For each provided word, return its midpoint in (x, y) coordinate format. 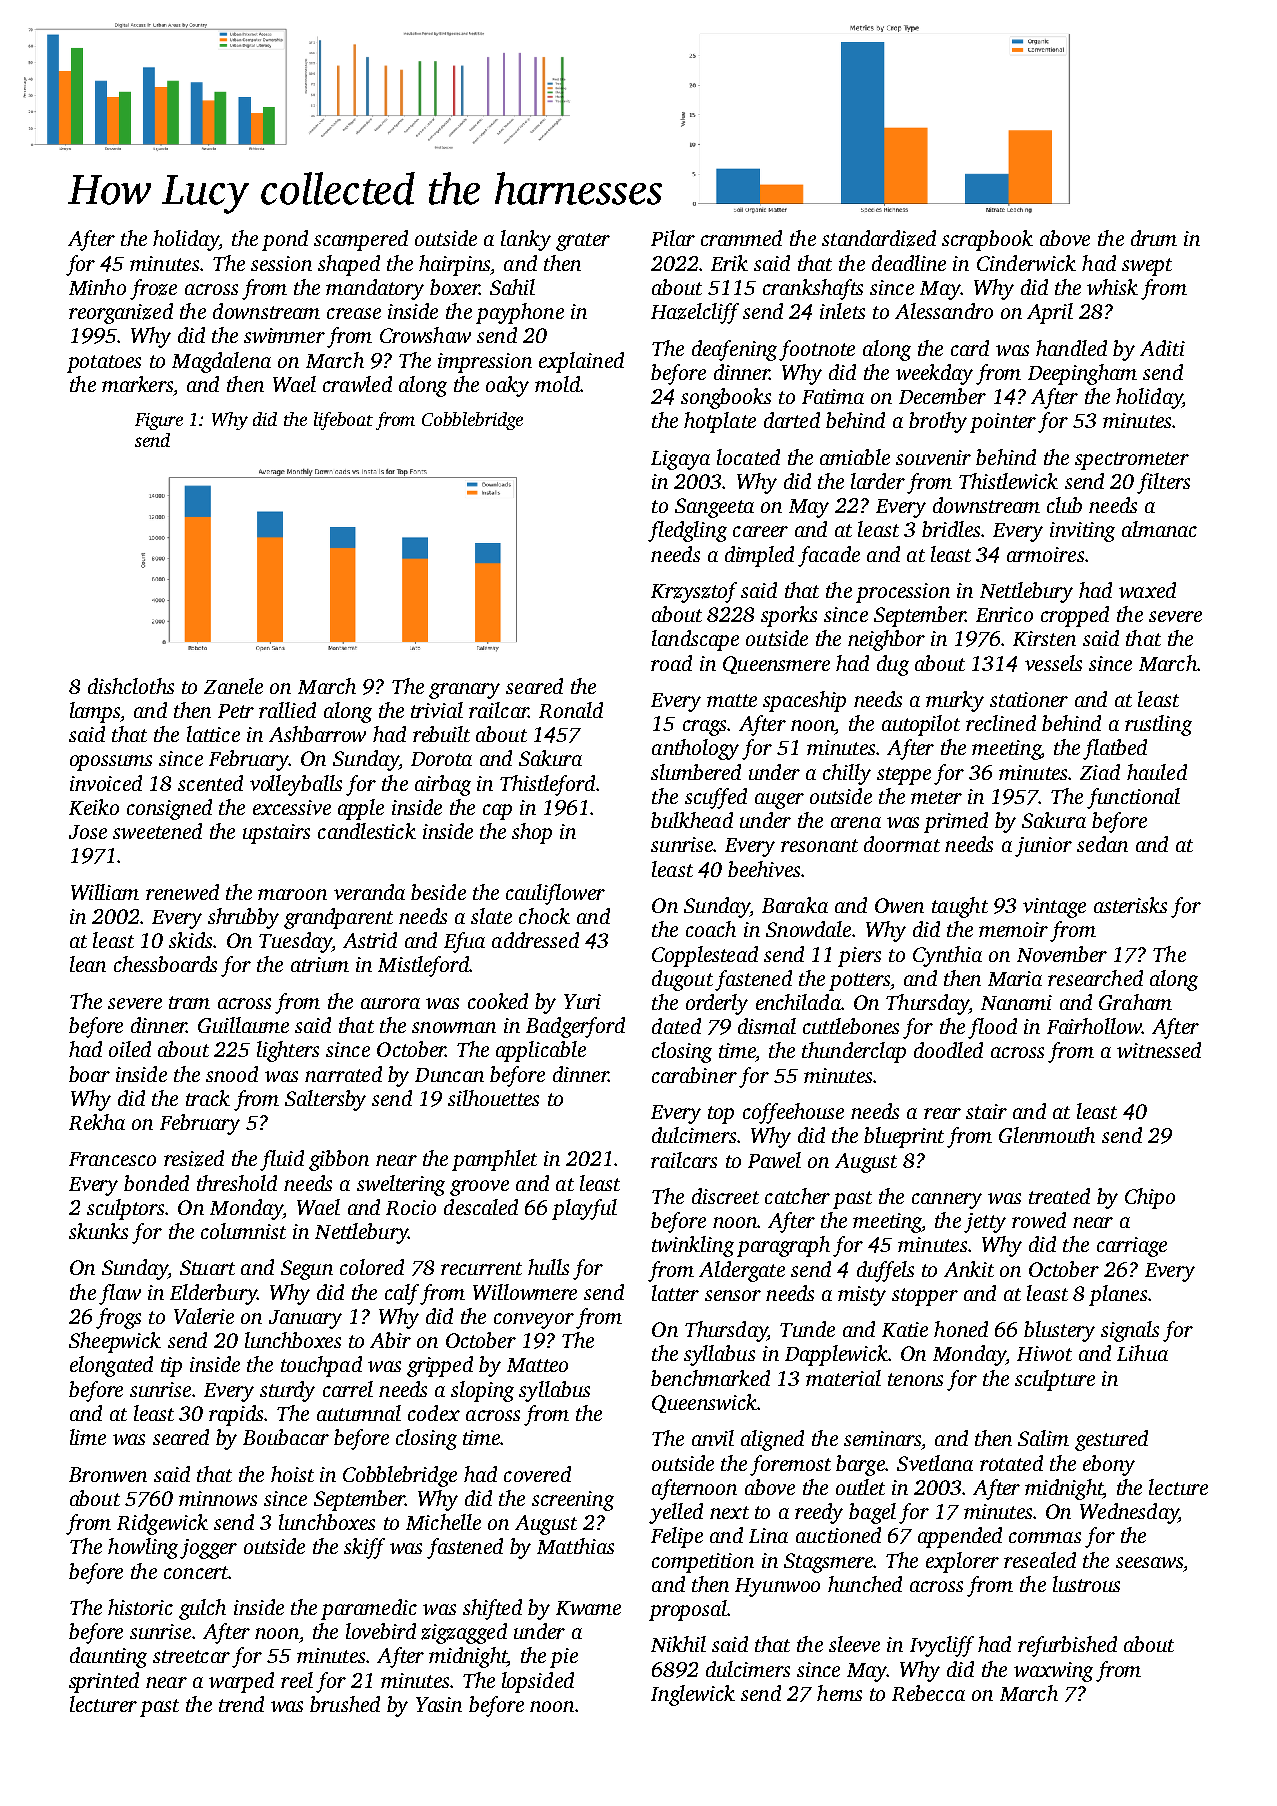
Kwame (588, 1608)
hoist (292, 1474)
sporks (789, 616)
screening (573, 1501)
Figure (159, 421)
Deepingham (1082, 374)
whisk (1112, 287)
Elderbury (213, 1294)
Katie (905, 1329)
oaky (507, 386)
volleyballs (296, 785)
